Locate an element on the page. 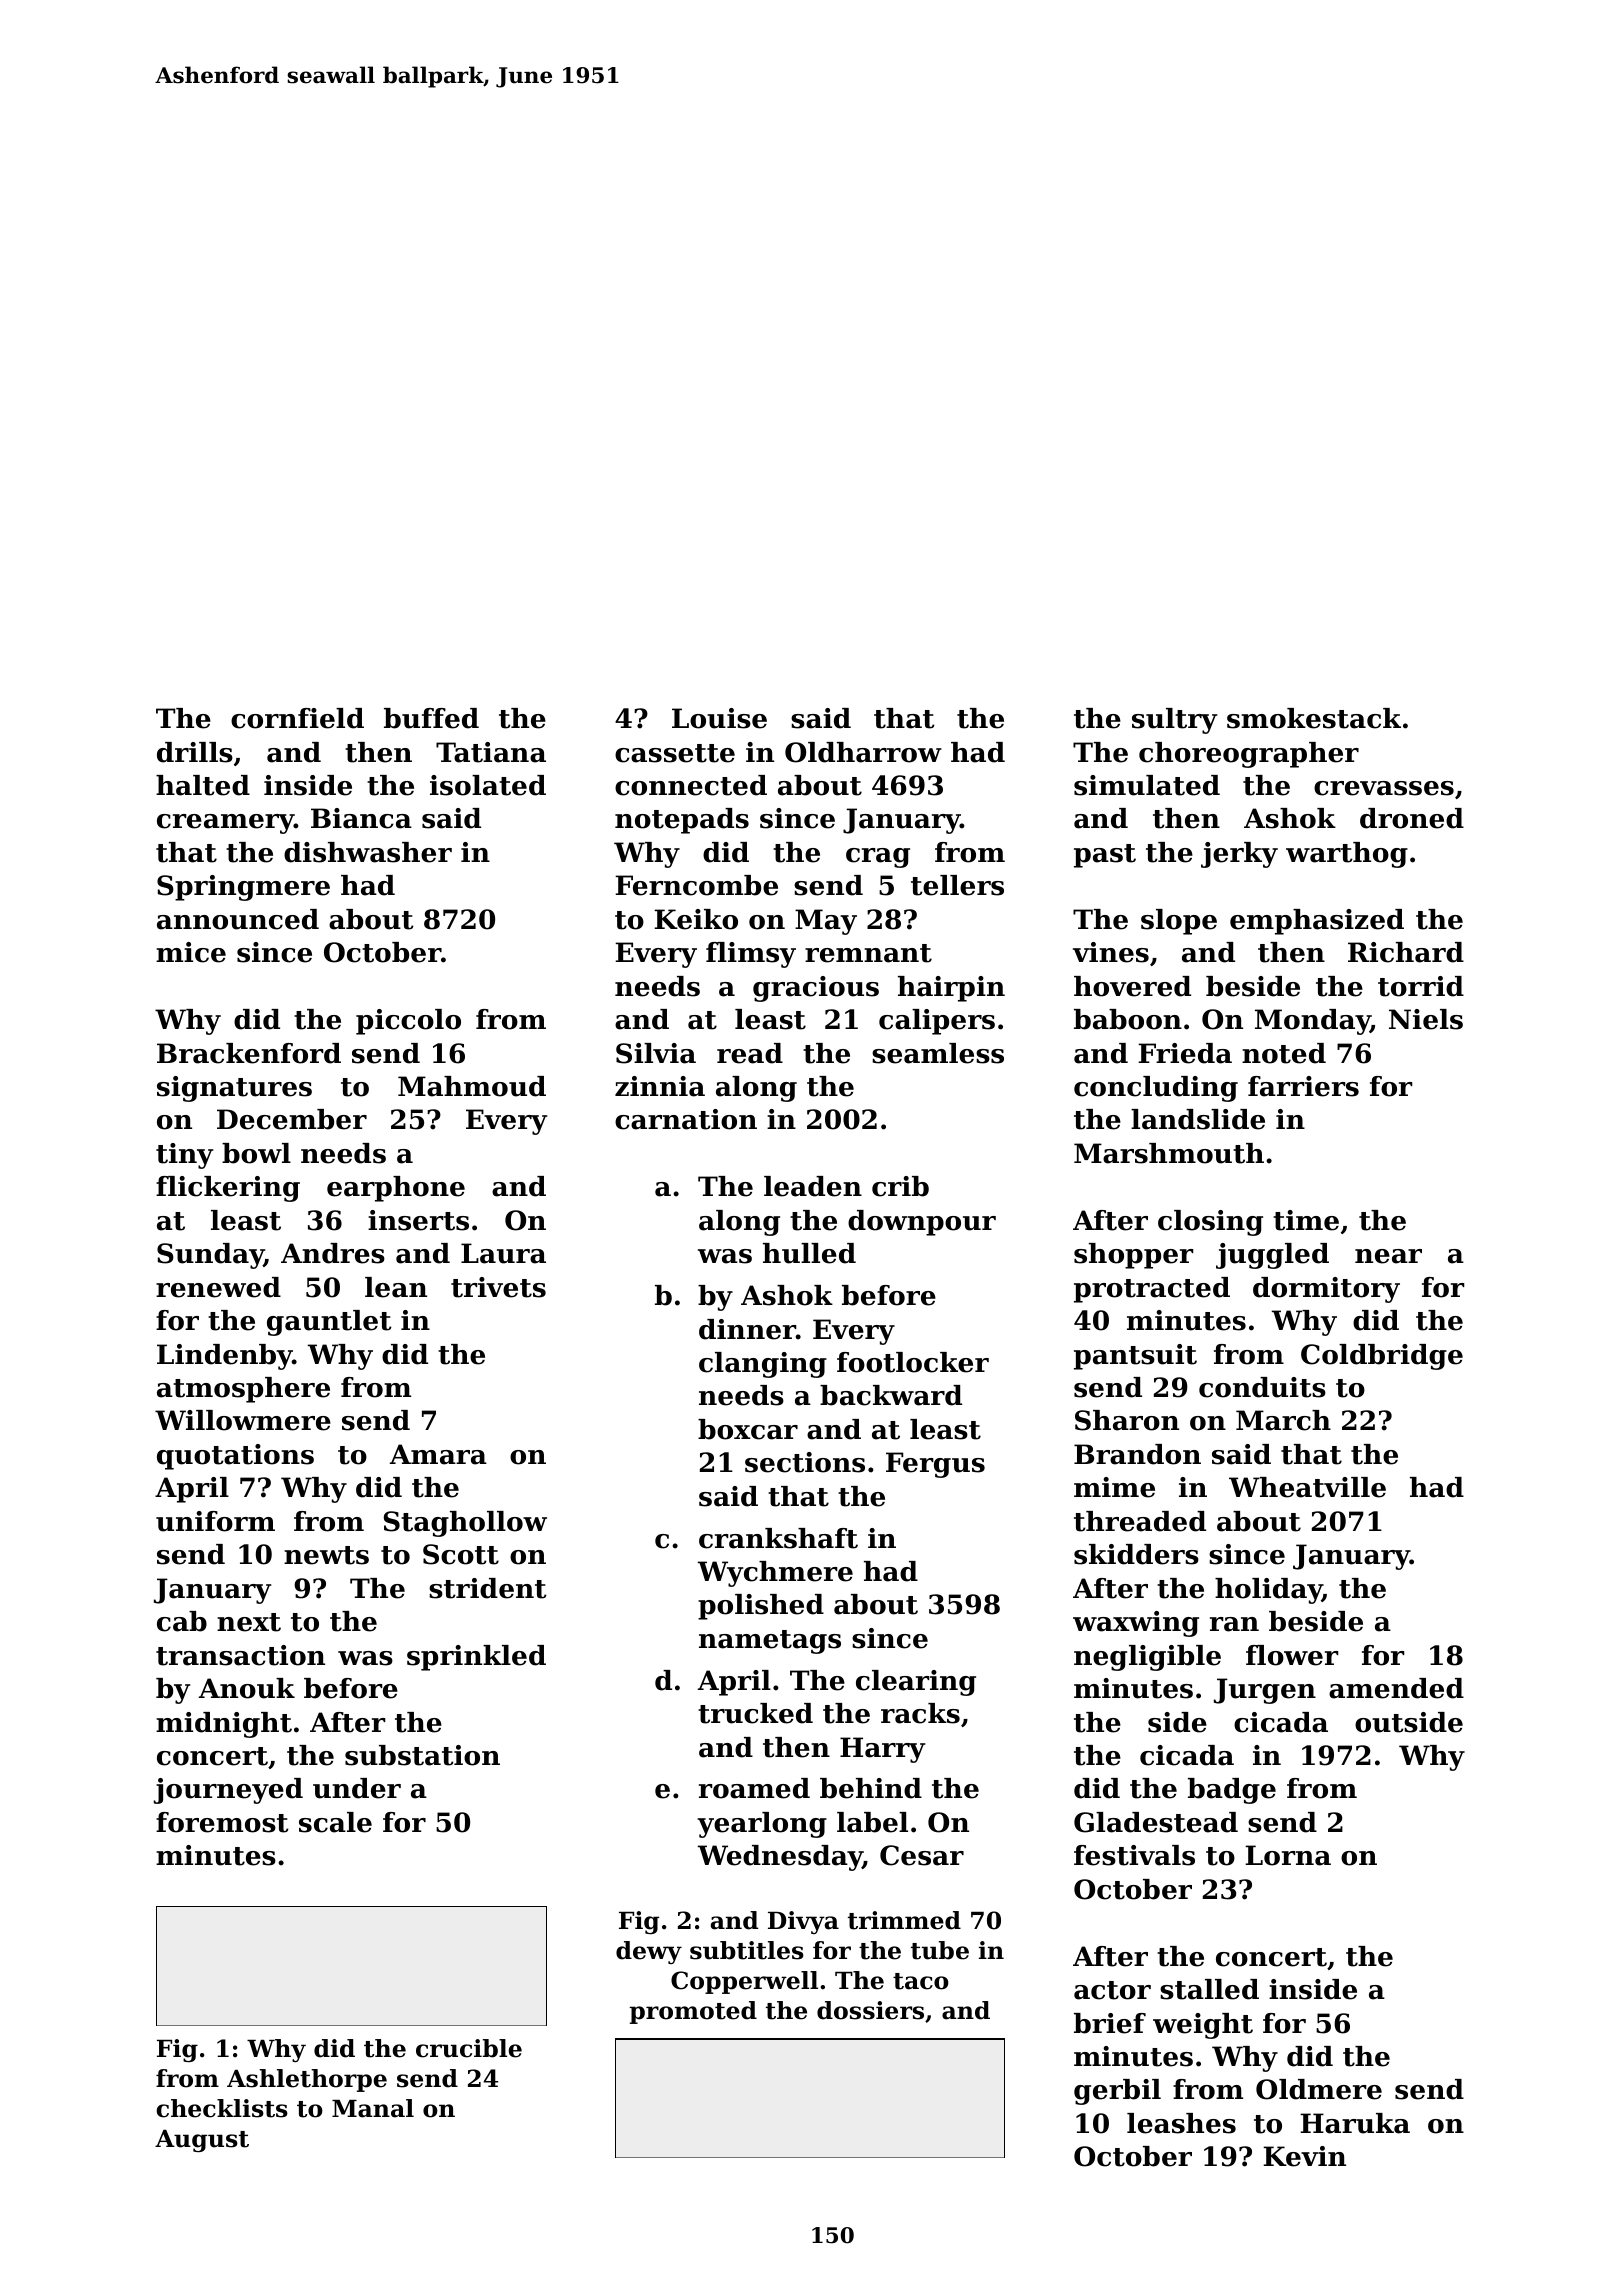 This page has width=1620, height=2292. trucked is located at coordinates (755, 1713).
